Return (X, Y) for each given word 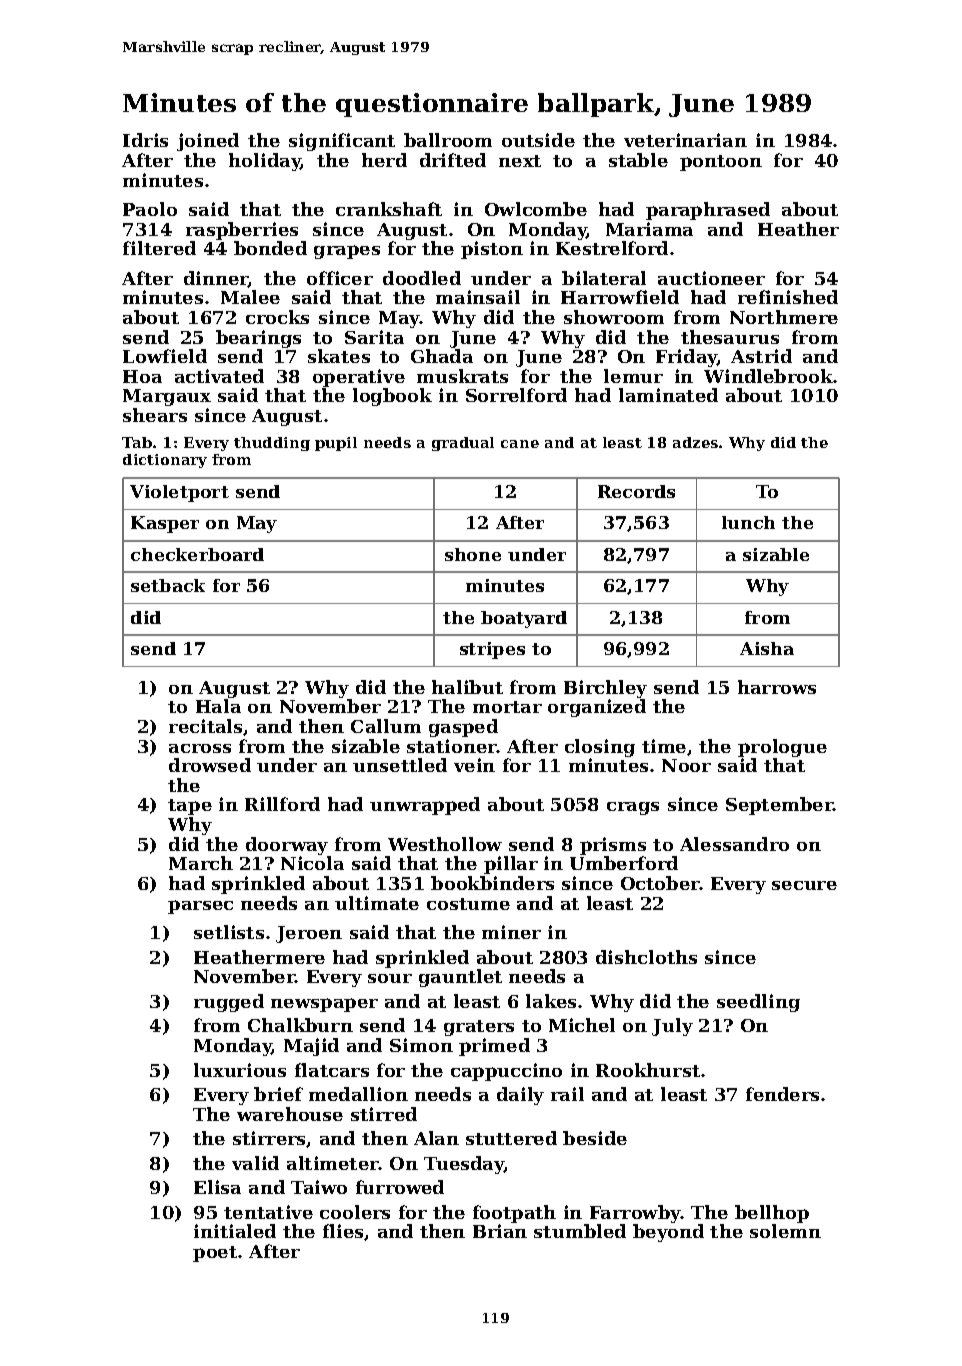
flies (343, 1231)
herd (384, 160)
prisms (613, 846)
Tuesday (464, 1165)
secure (804, 885)
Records (636, 491)
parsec (200, 907)
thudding (272, 444)
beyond (668, 1233)
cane (520, 444)
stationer (452, 746)
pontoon (721, 163)
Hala (218, 706)
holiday (265, 162)
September (780, 806)
